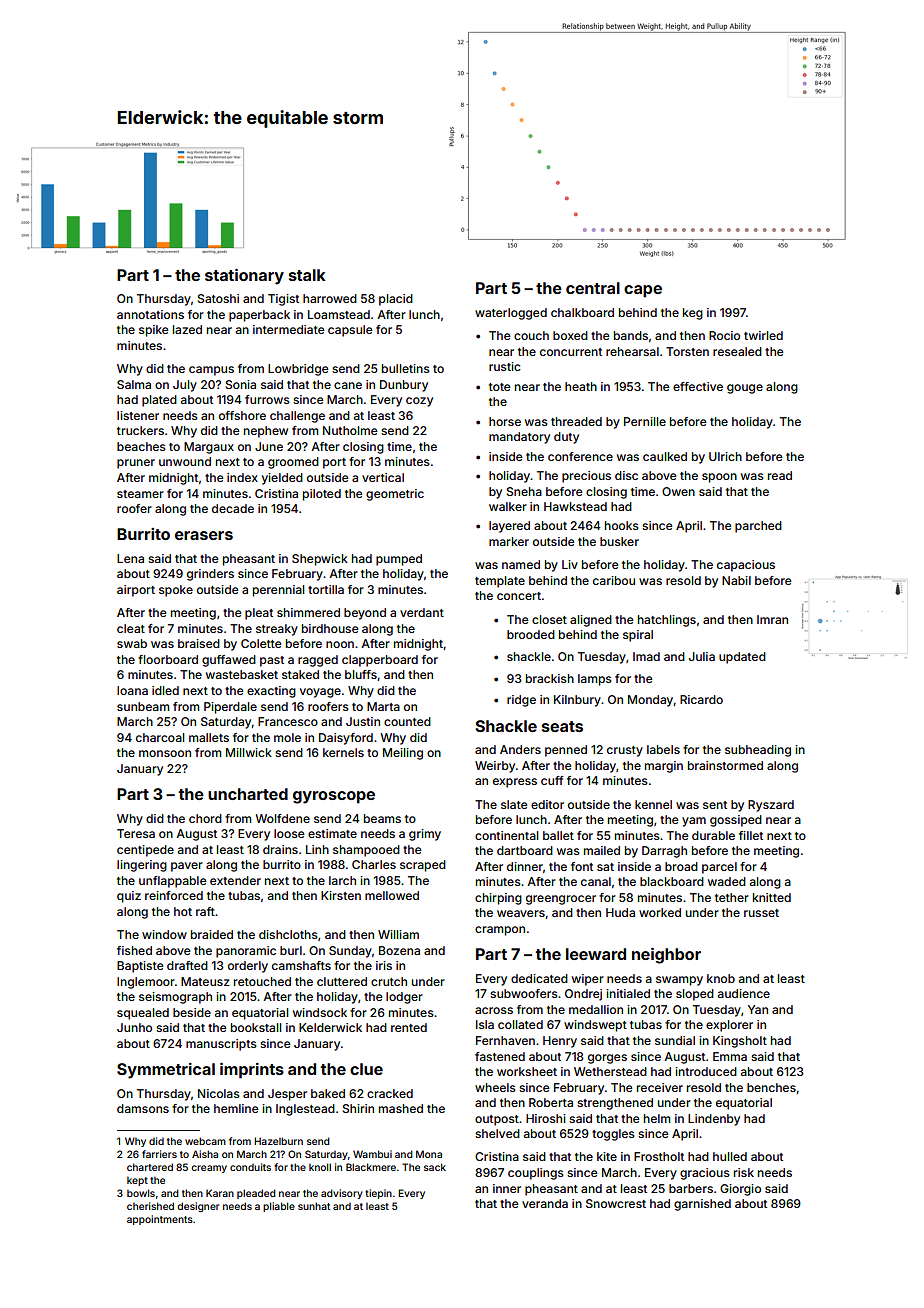  I want to click on chalkboard, so click(582, 312).
